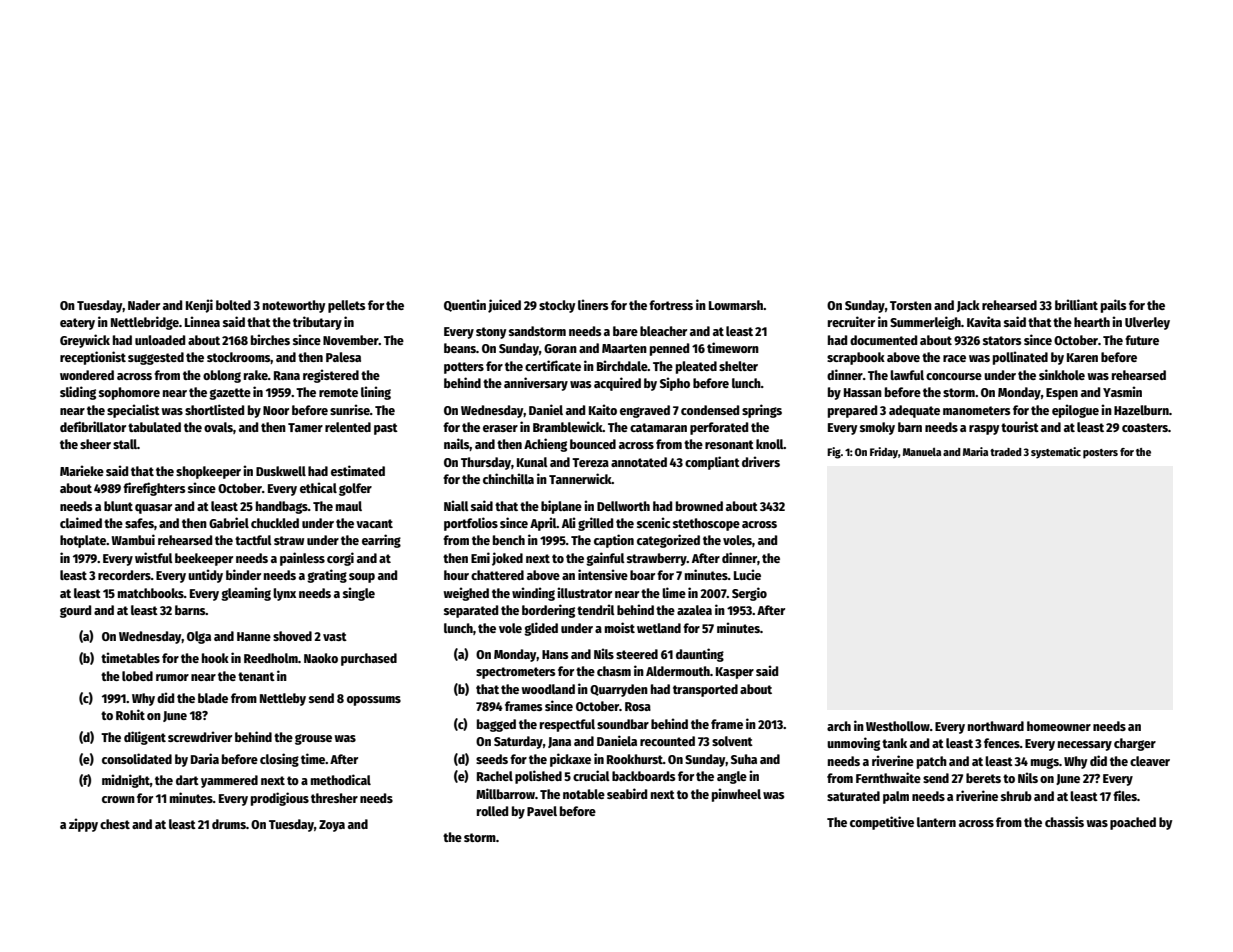 Image resolution: width=1233 pixels, height=952 pixels. What do you see at coordinates (1142, 340) in the screenshot?
I see `future` at bounding box center [1142, 340].
